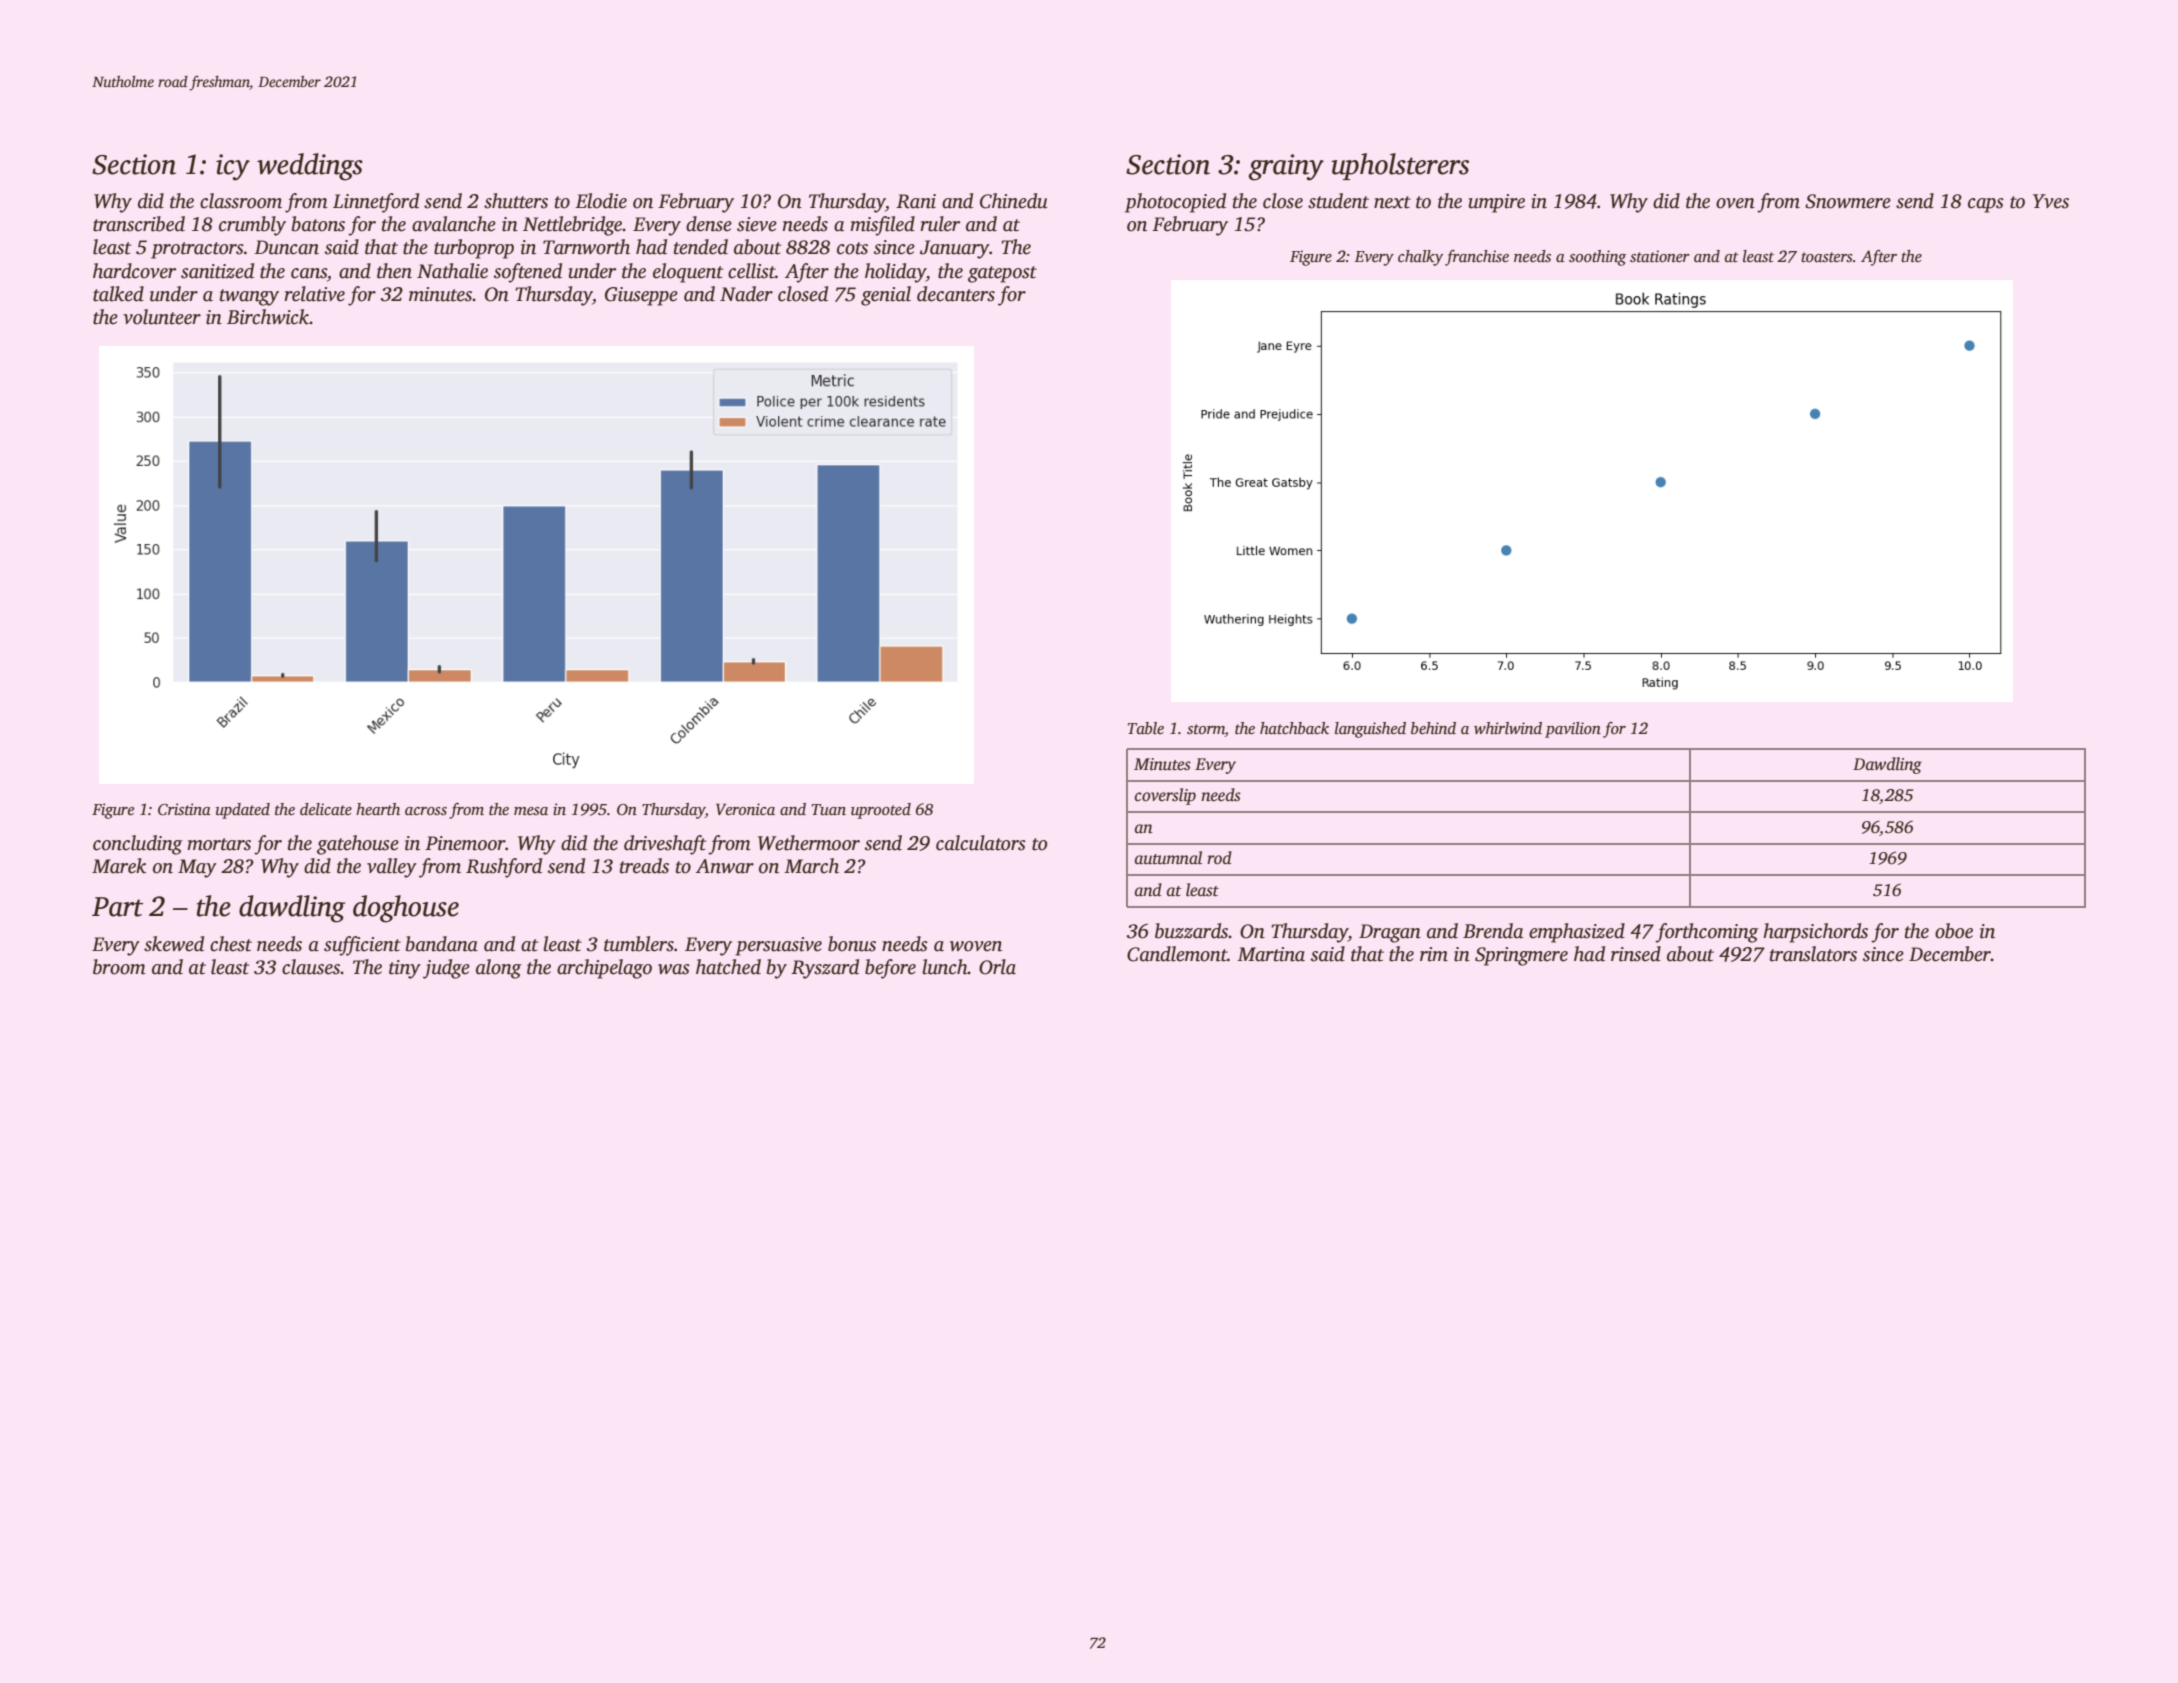 The height and width of the screenshot is (1683, 2178). Describe the element at coordinates (268, 317) in the screenshot. I see `Birchwick` at that location.
